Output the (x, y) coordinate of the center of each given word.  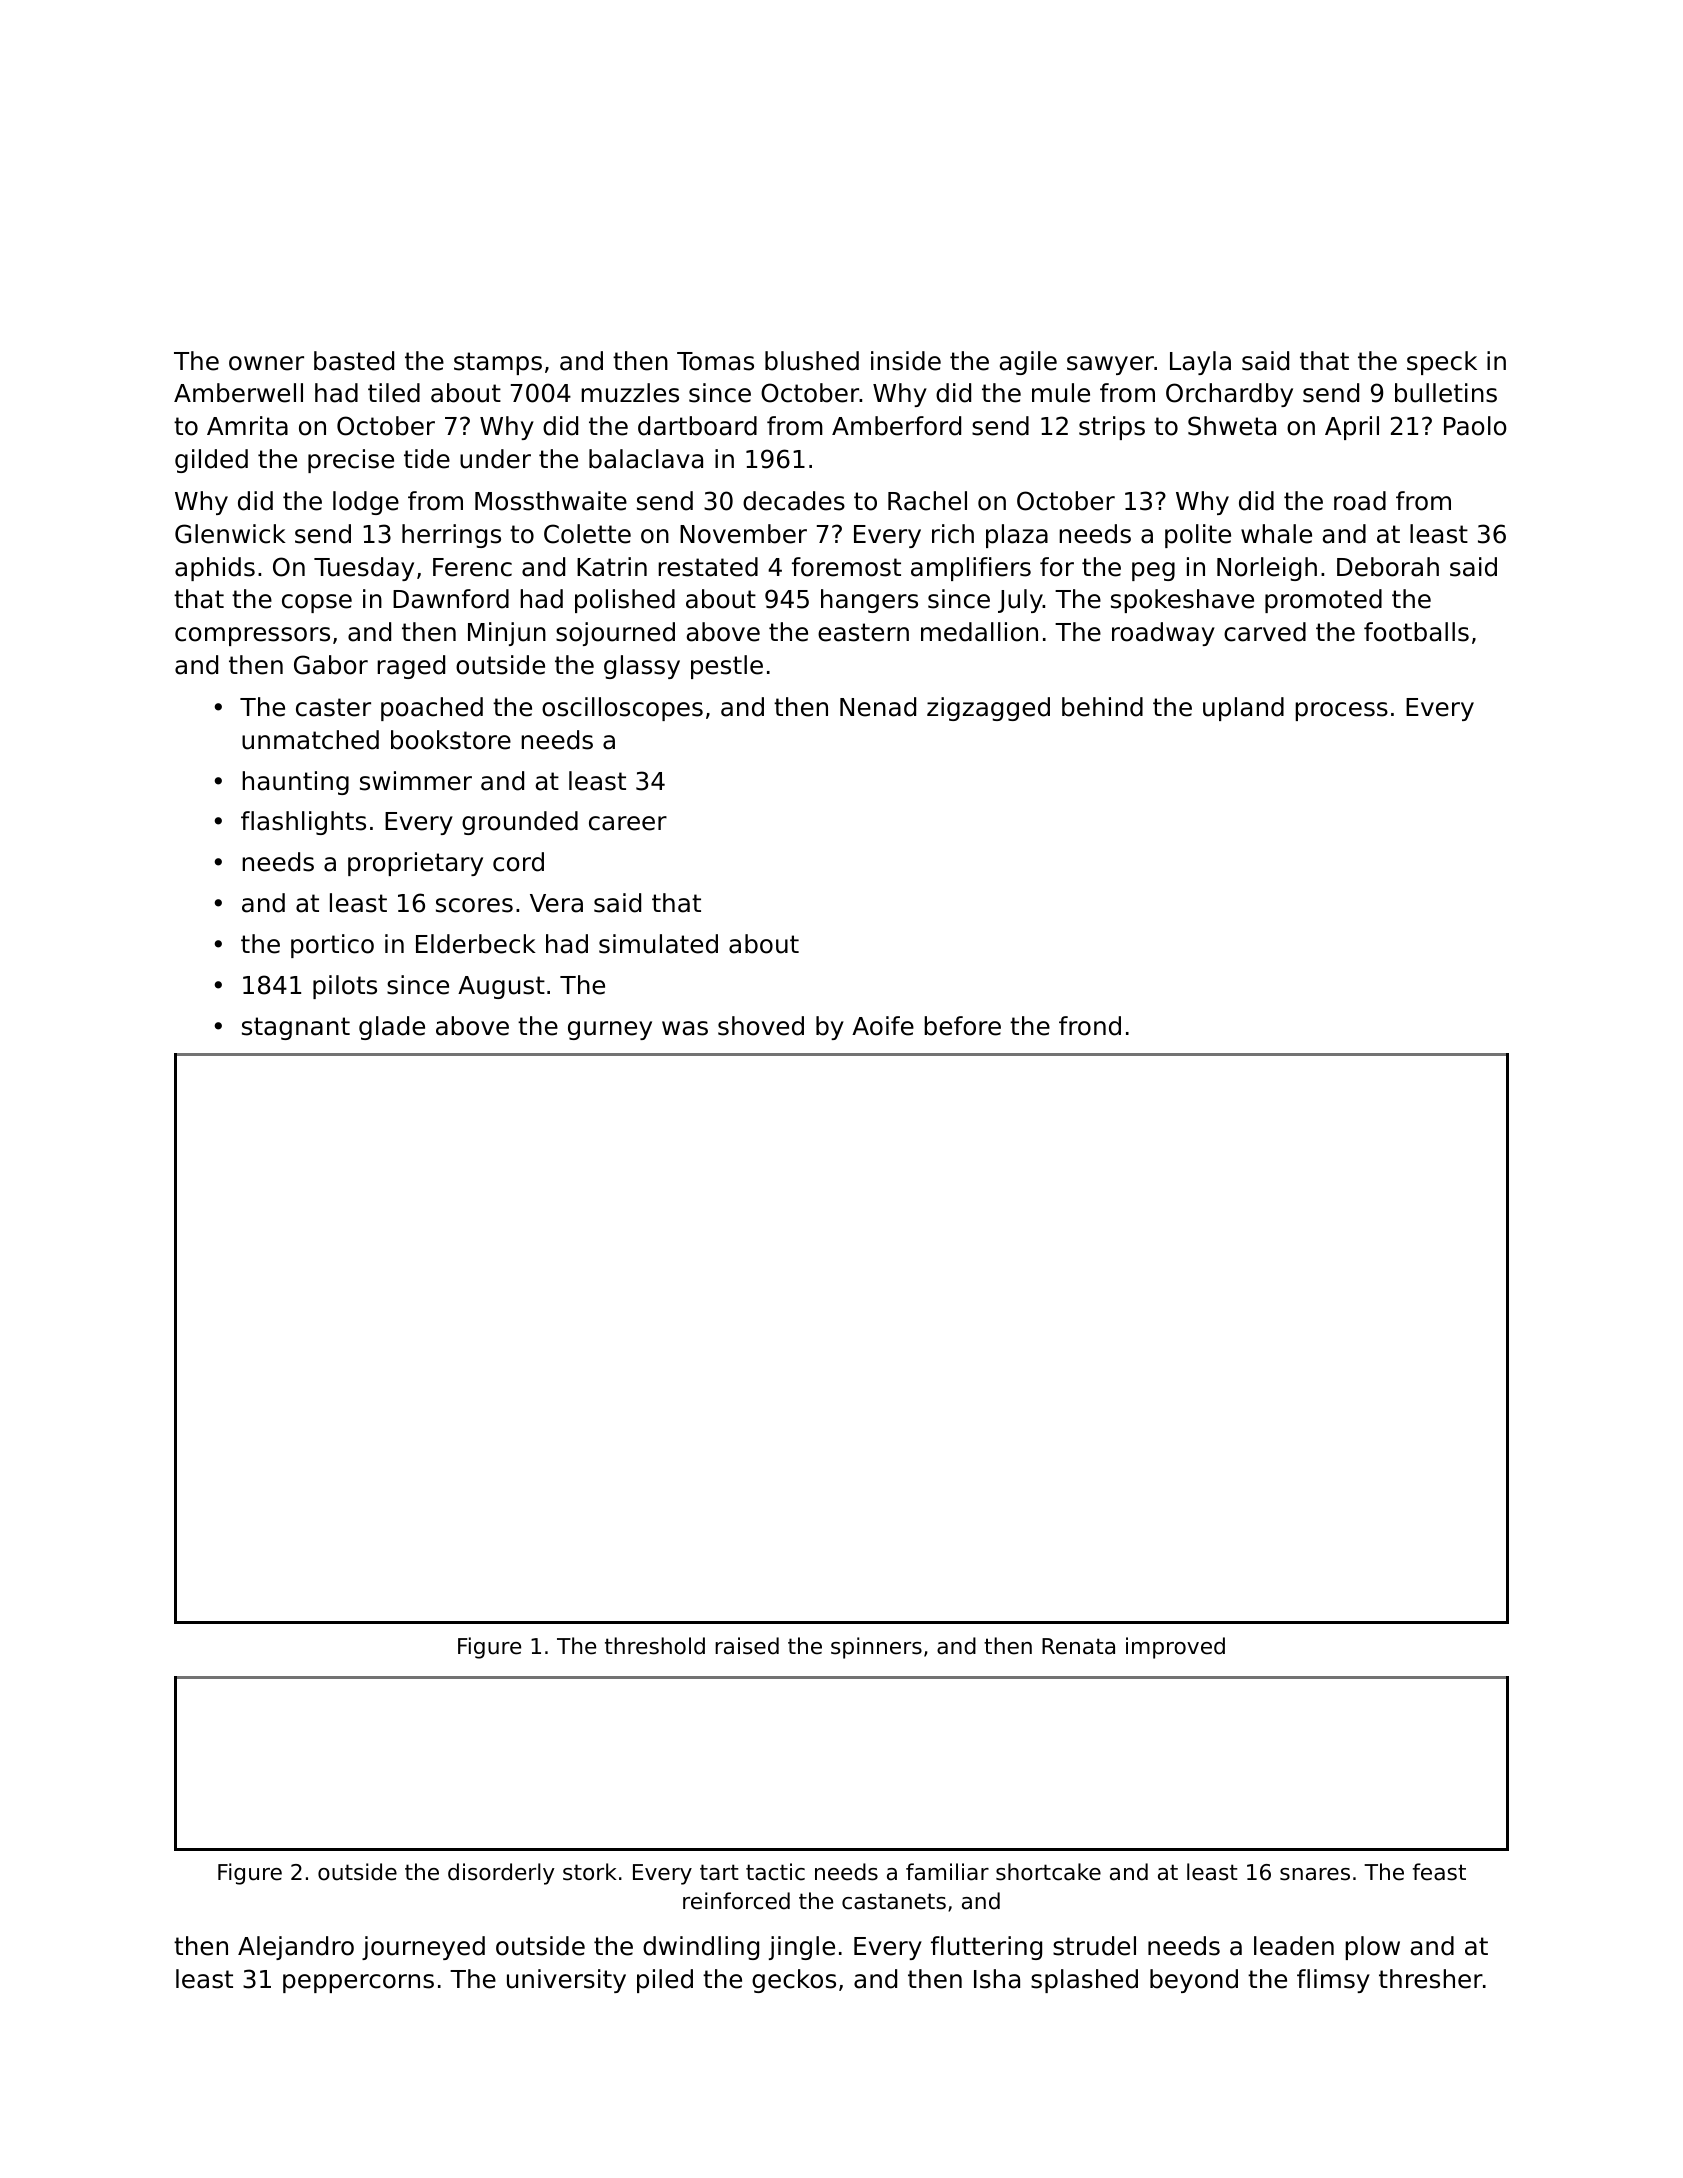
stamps (498, 363)
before (962, 1026)
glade (392, 1028)
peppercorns (358, 1983)
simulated (658, 944)
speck (1442, 363)
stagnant (296, 1028)
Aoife (883, 1026)
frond (1090, 1026)
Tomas (715, 361)
